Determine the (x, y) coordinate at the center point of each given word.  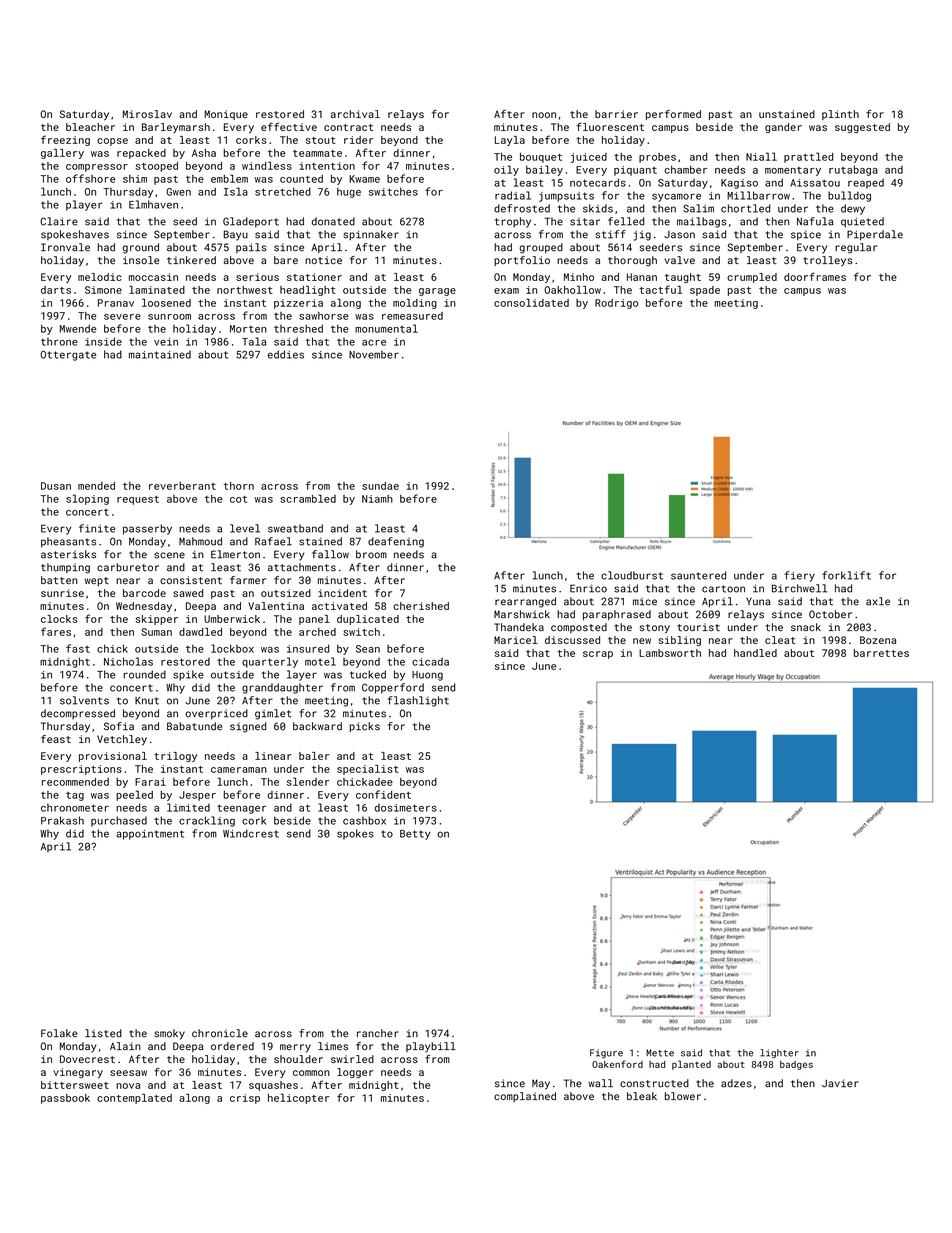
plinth (840, 115)
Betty (415, 835)
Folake (59, 1033)
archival (355, 114)
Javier (840, 1083)
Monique (226, 115)
